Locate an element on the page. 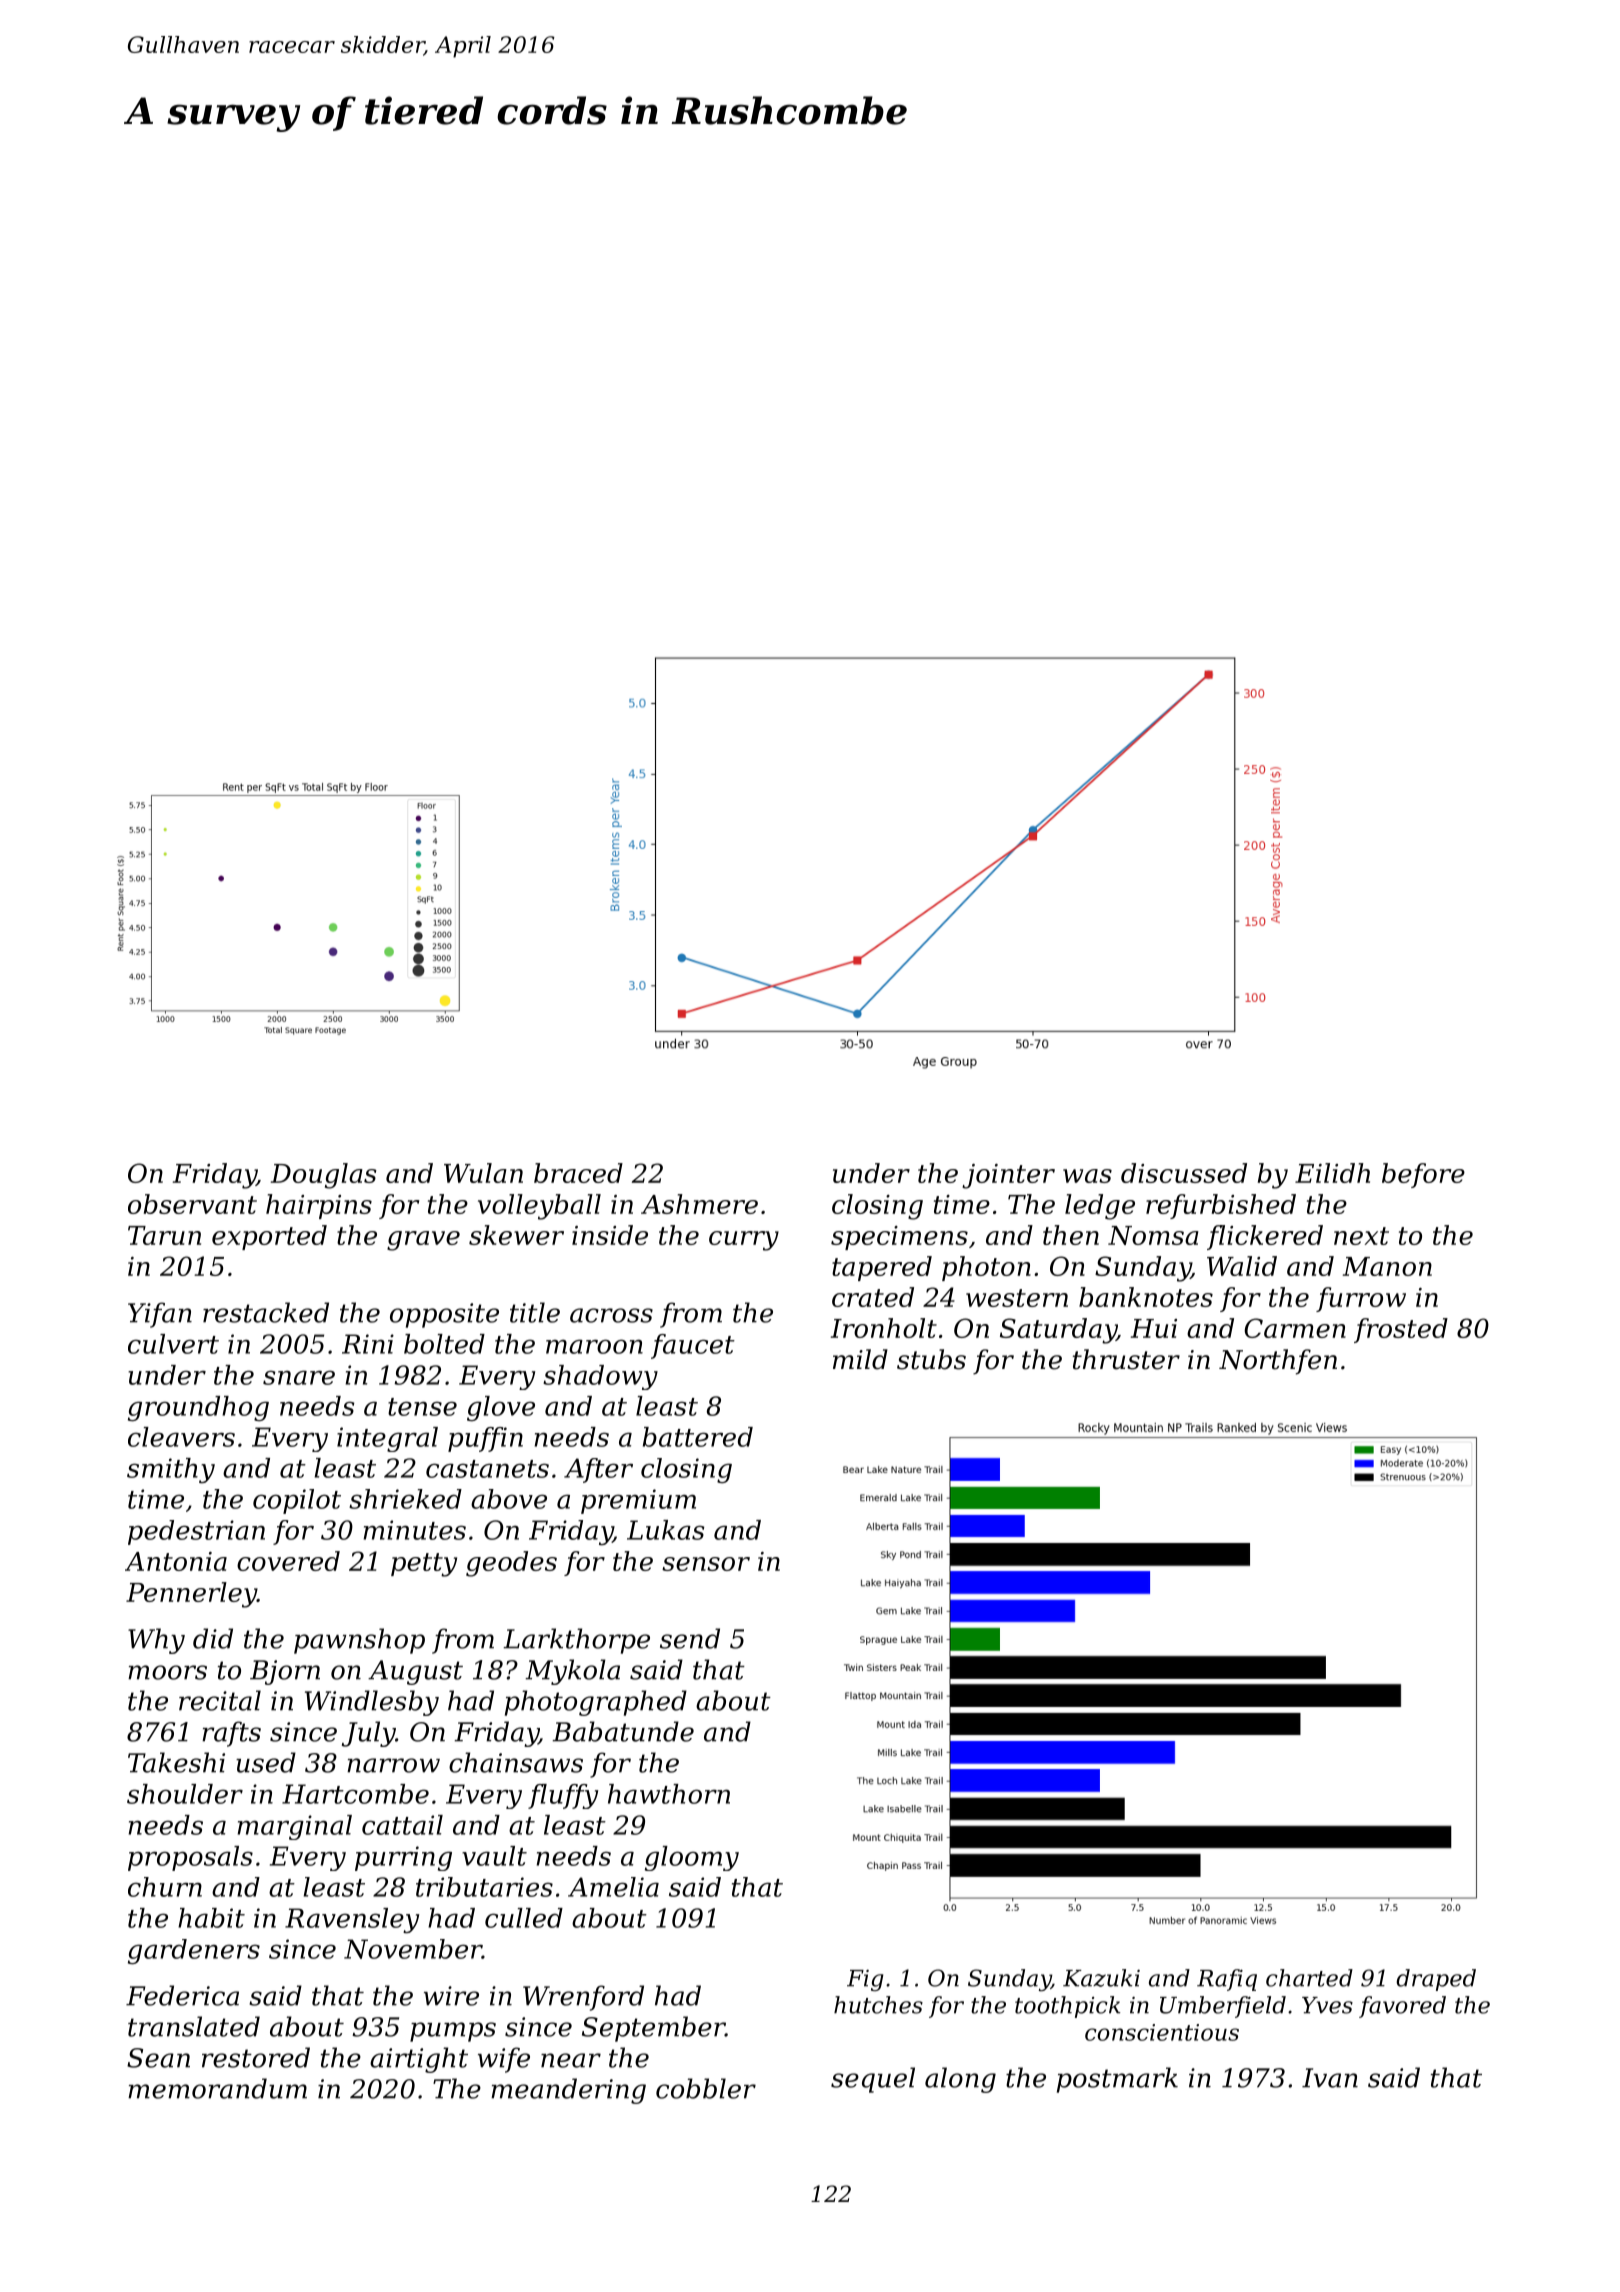 This page has width=1620, height=2292. Wulan is located at coordinates (483, 1173).
